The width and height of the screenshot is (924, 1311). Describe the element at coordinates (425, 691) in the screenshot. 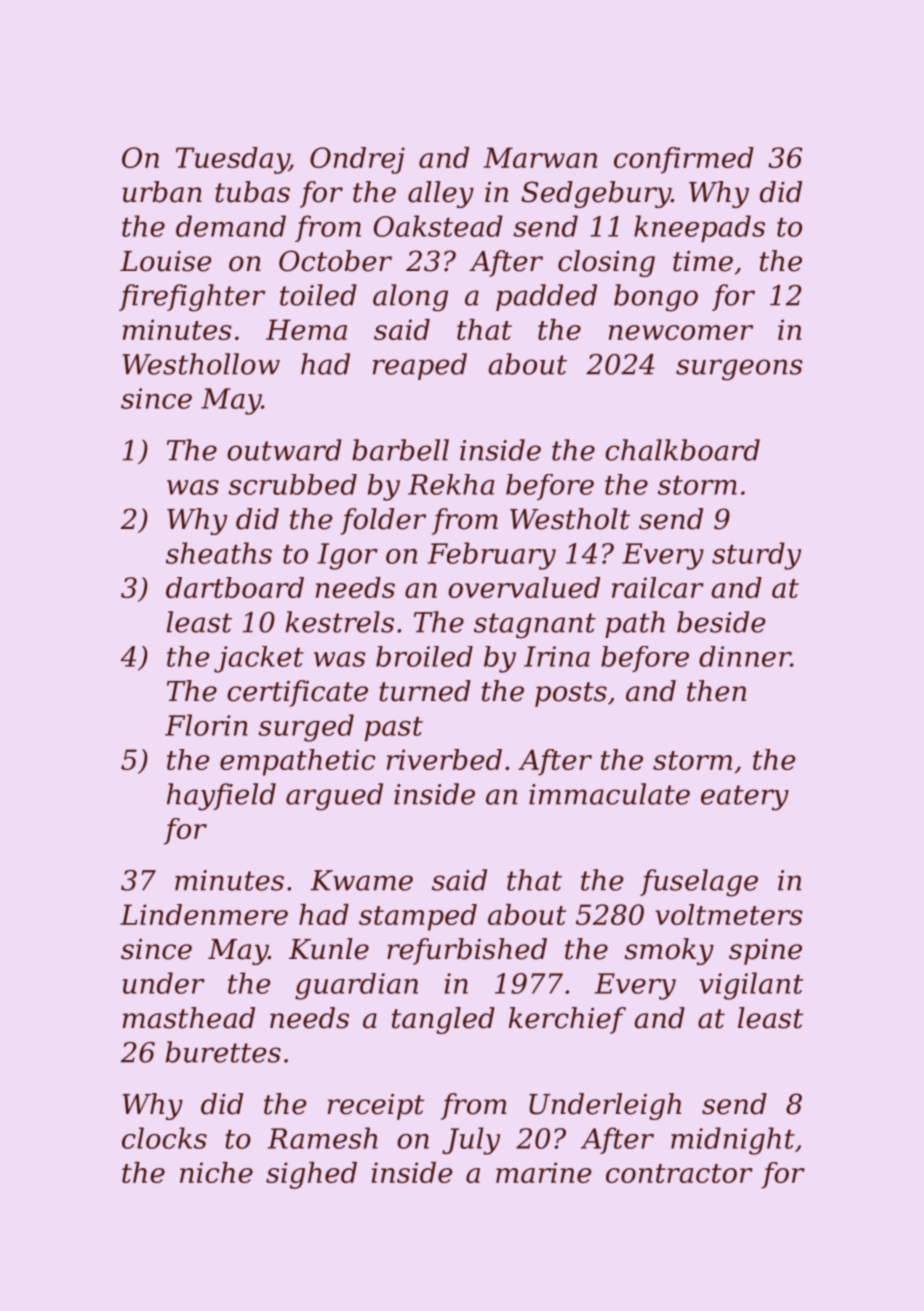

I see `turned` at that location.
